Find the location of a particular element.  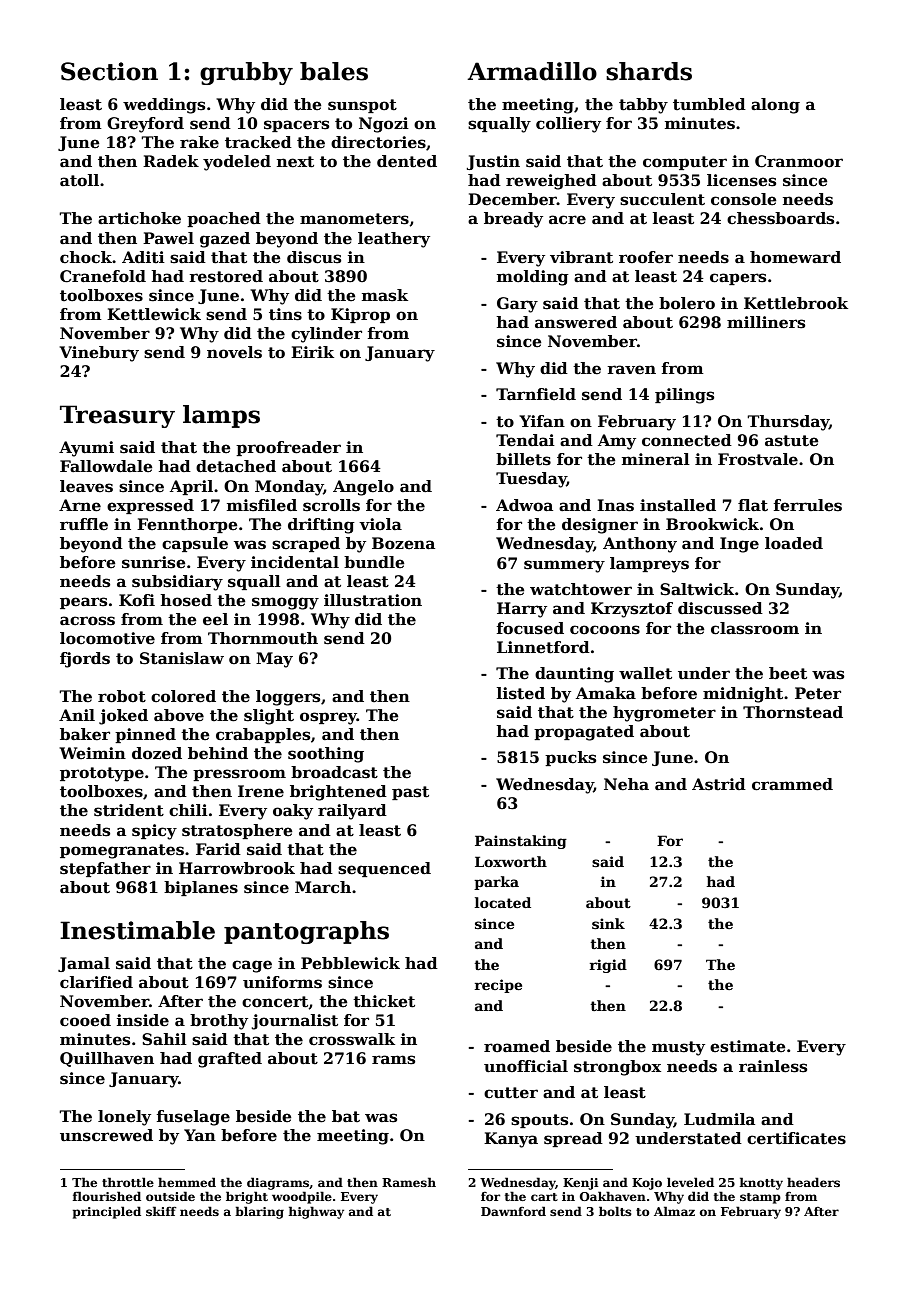

Section is located at coordinates (109, 71).
